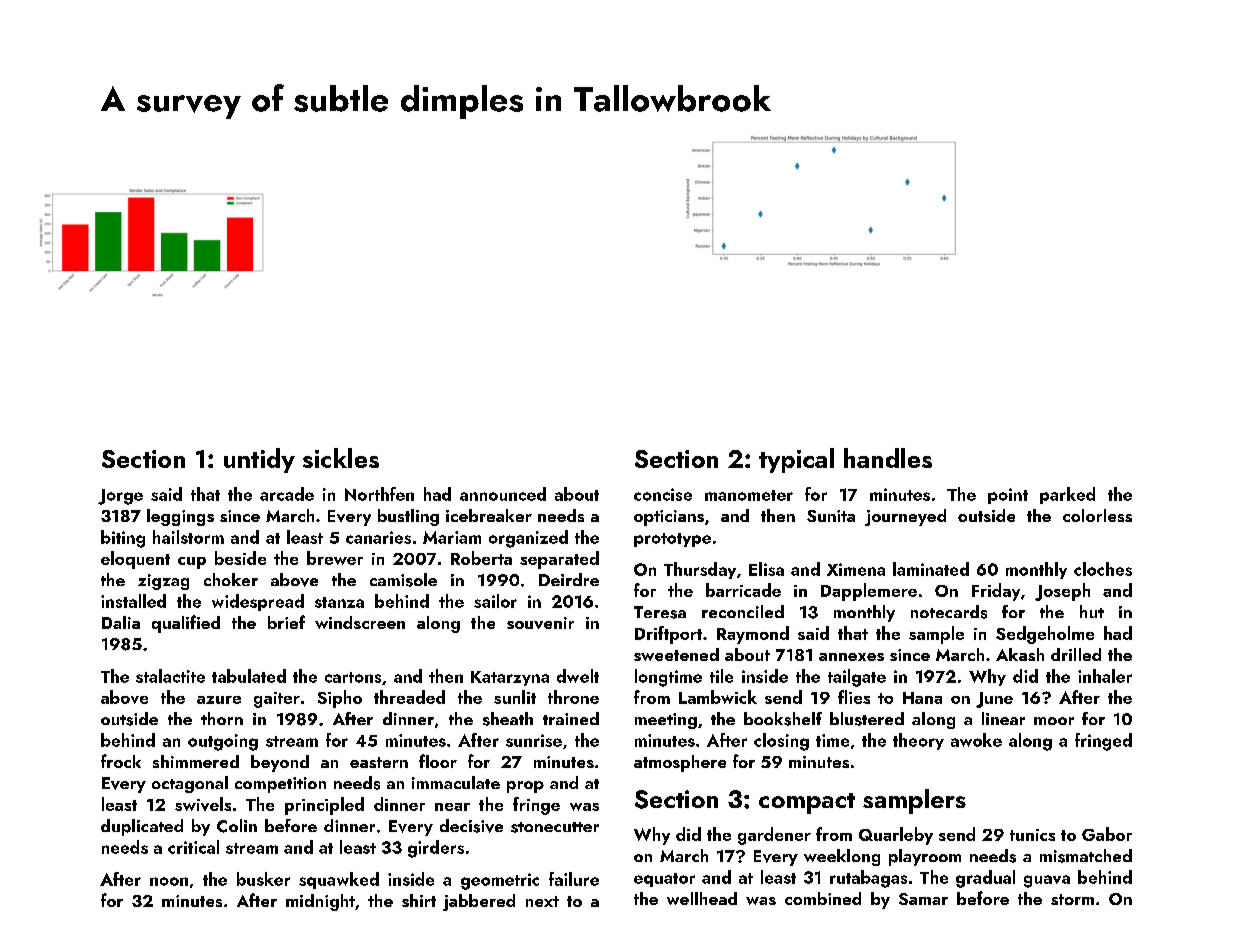  Describe the element at coordinates (660, 612) in the image. I see `Teresa` at that location.
